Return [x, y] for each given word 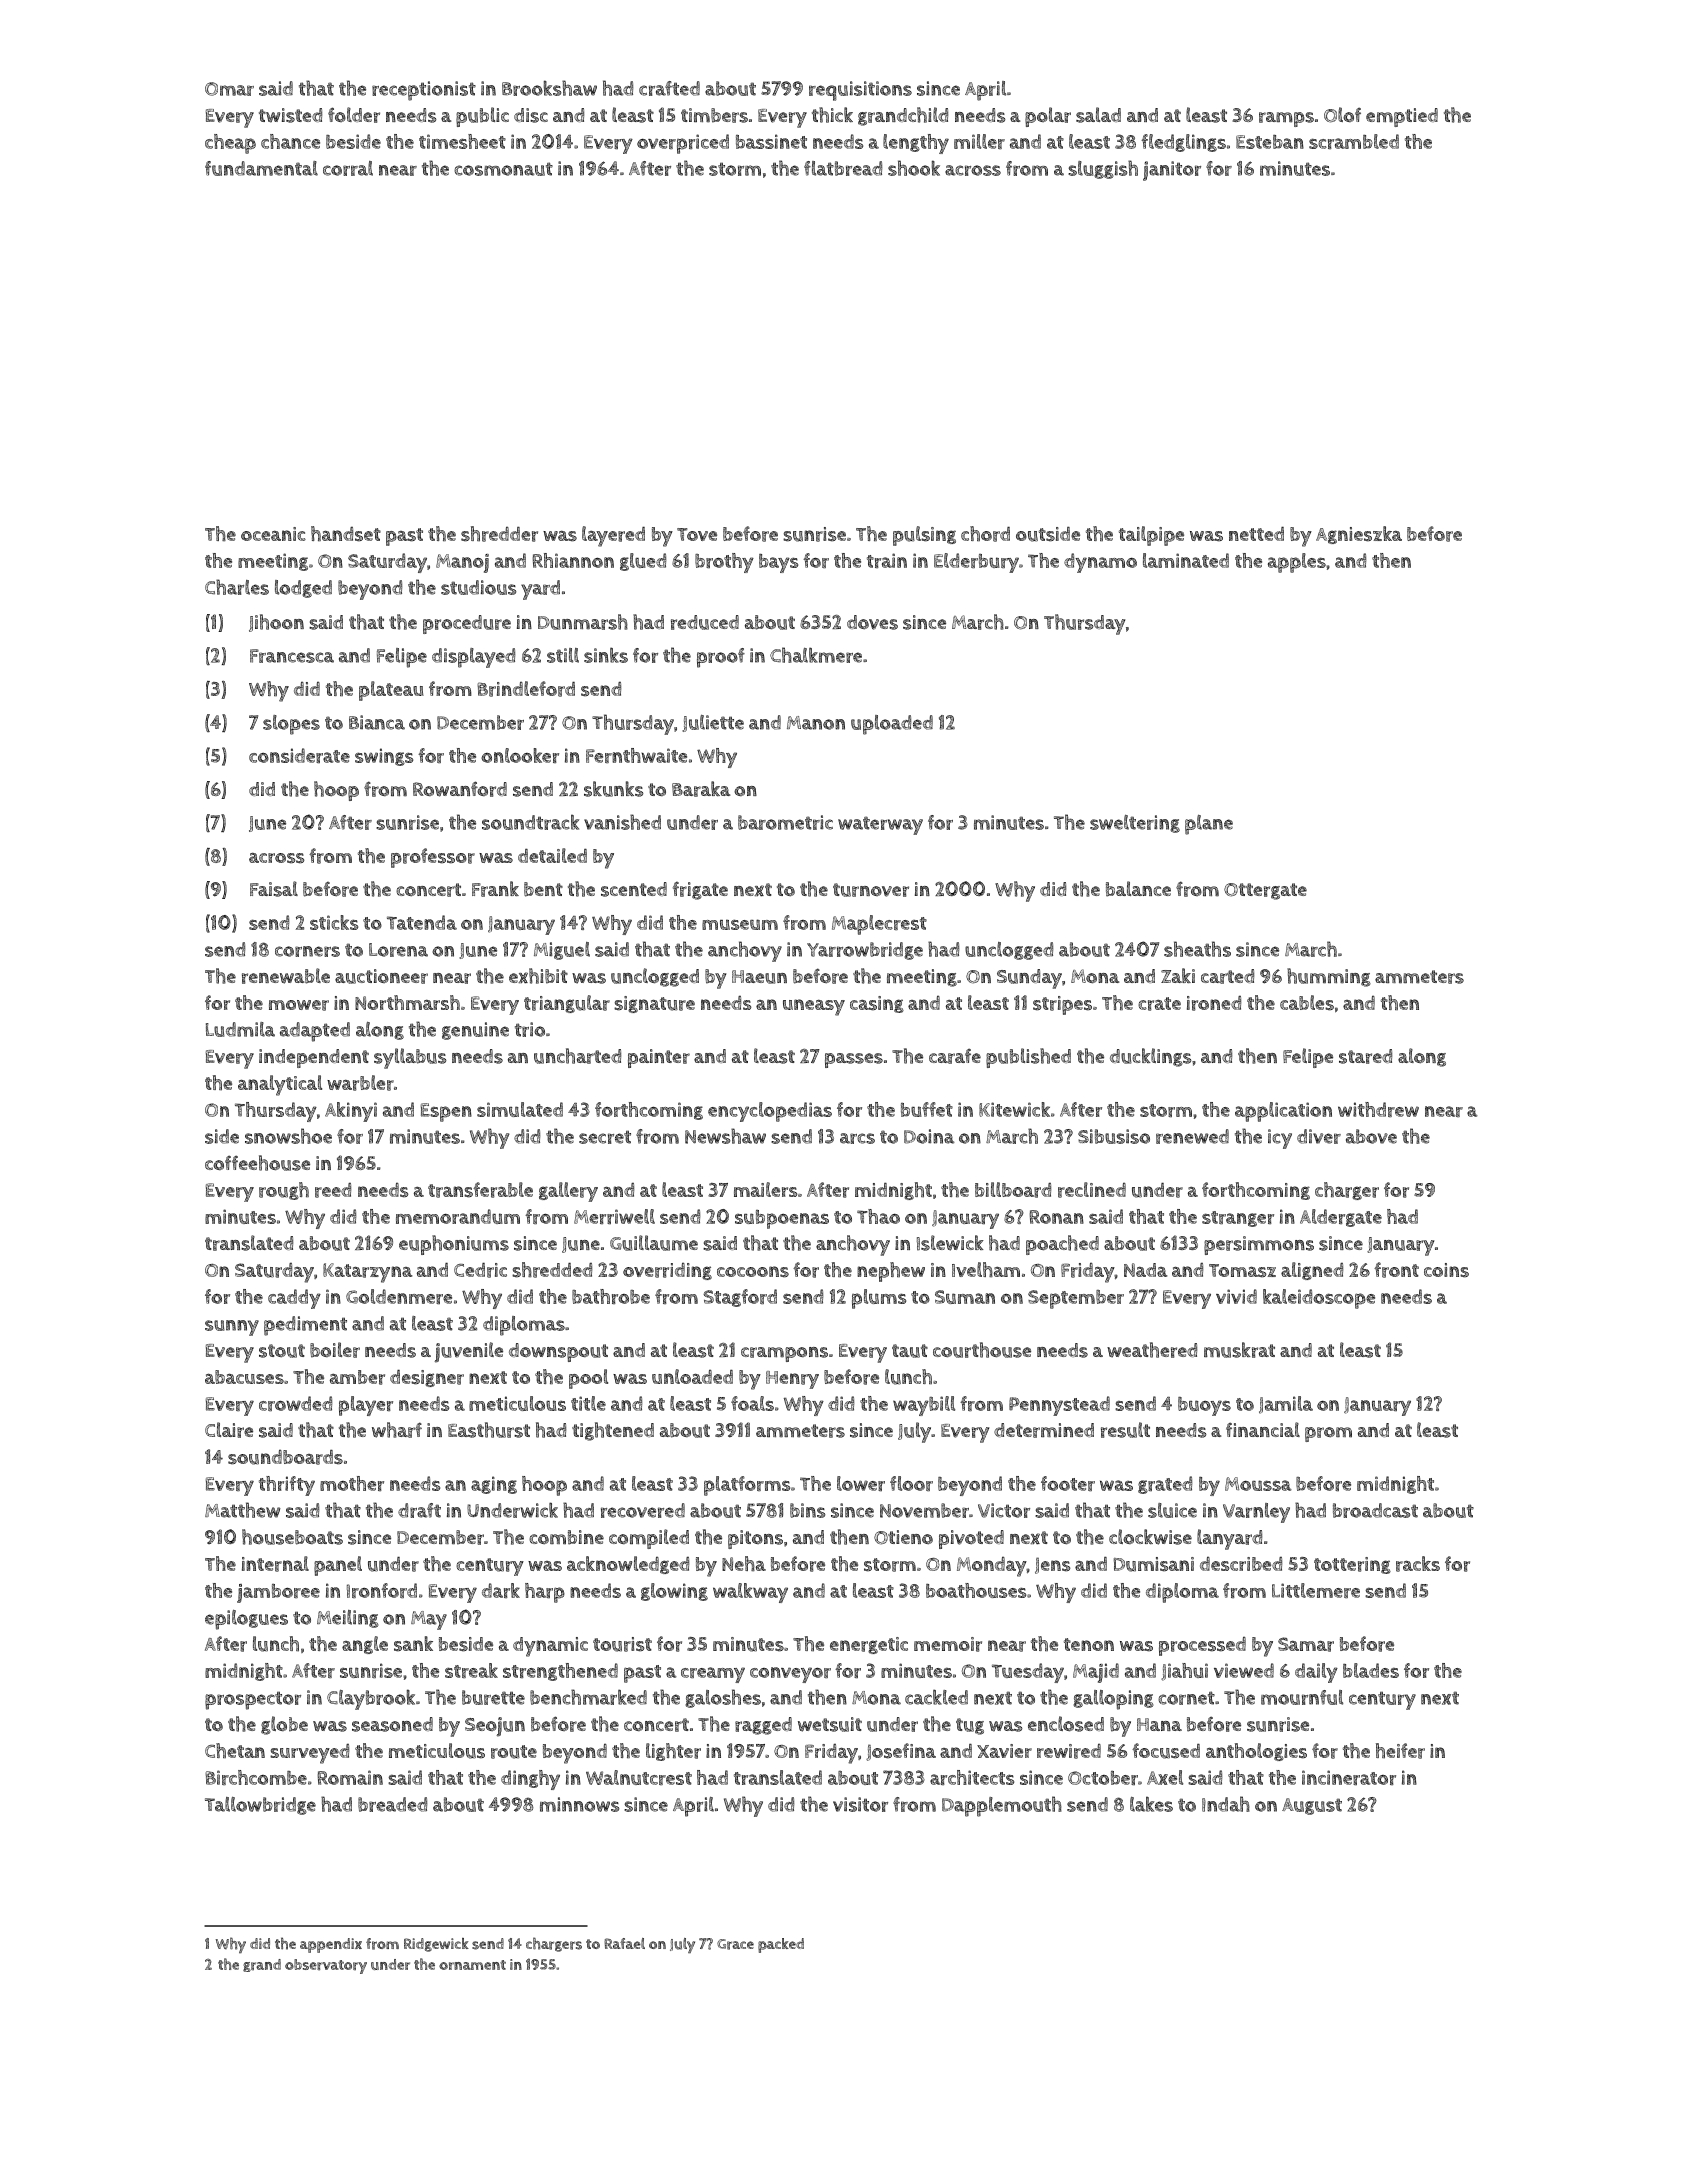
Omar [229, 89]
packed [781, 1945]
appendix [331, 1945]
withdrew [1378, 1109]
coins [1446, 1270]
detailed [552, 855]
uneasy [814, 1007]
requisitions [860, 91]
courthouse [982, 1350]
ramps [1286, 119]
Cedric [480, 1270]
